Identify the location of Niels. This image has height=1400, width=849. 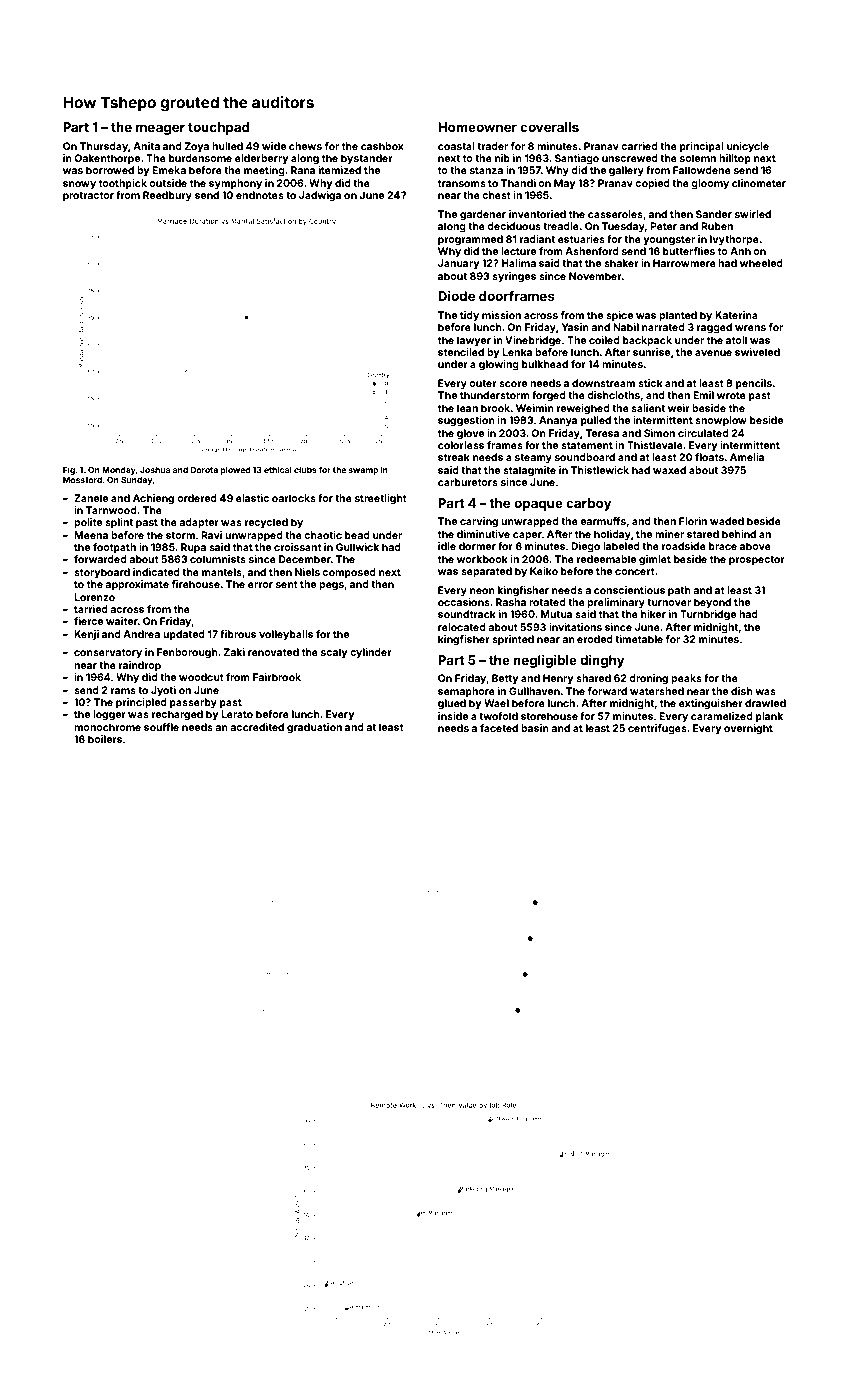
(307, 572).
